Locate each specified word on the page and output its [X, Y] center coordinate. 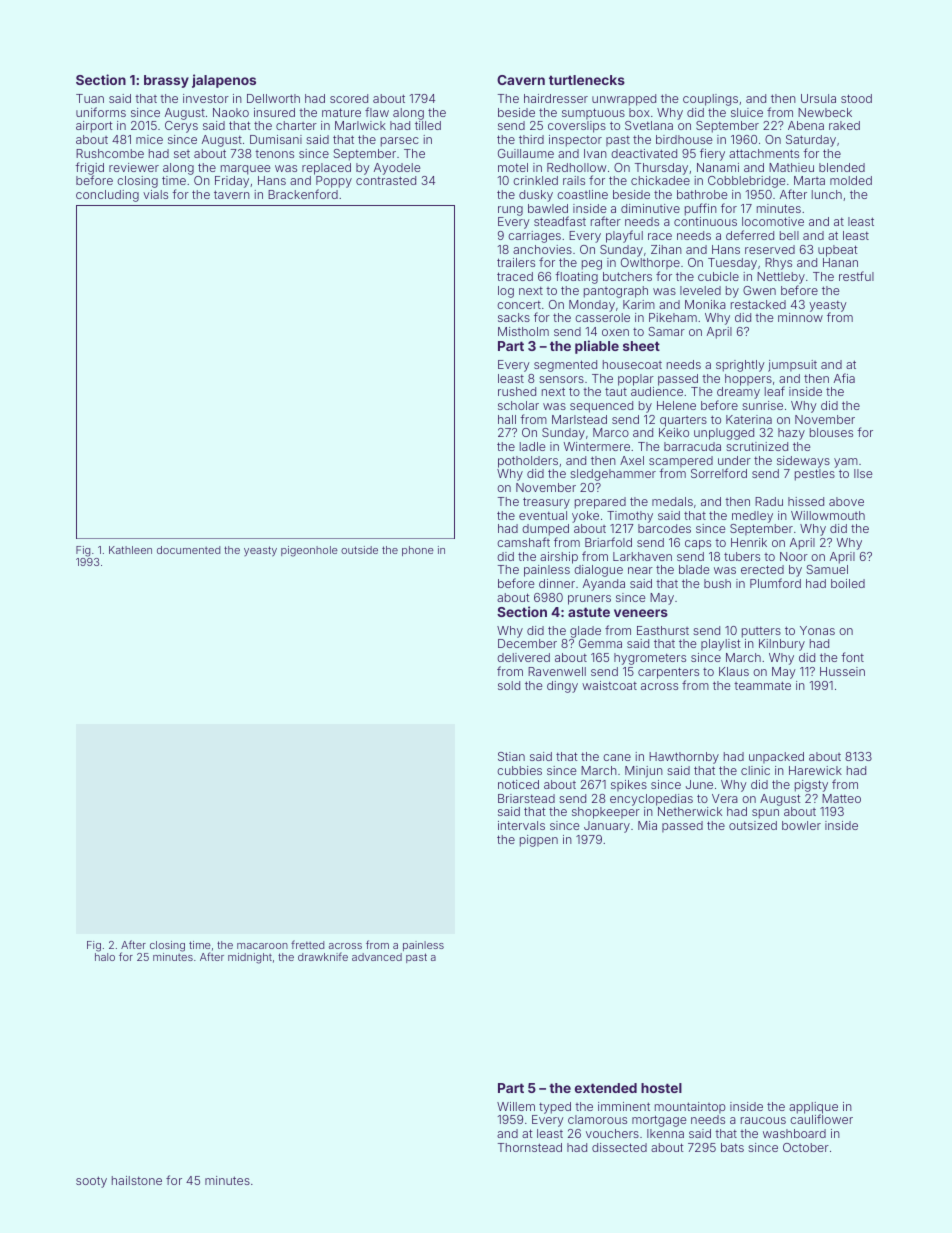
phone [418, 551]
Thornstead [530, 1147]
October [806, 1147]
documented [189, 550]
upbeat [838, 251]
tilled [428, 125]
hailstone [137, 1180]
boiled [848, 583]
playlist [721, 645]
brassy [166, 81]
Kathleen [130, 550]
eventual [543, 515]
